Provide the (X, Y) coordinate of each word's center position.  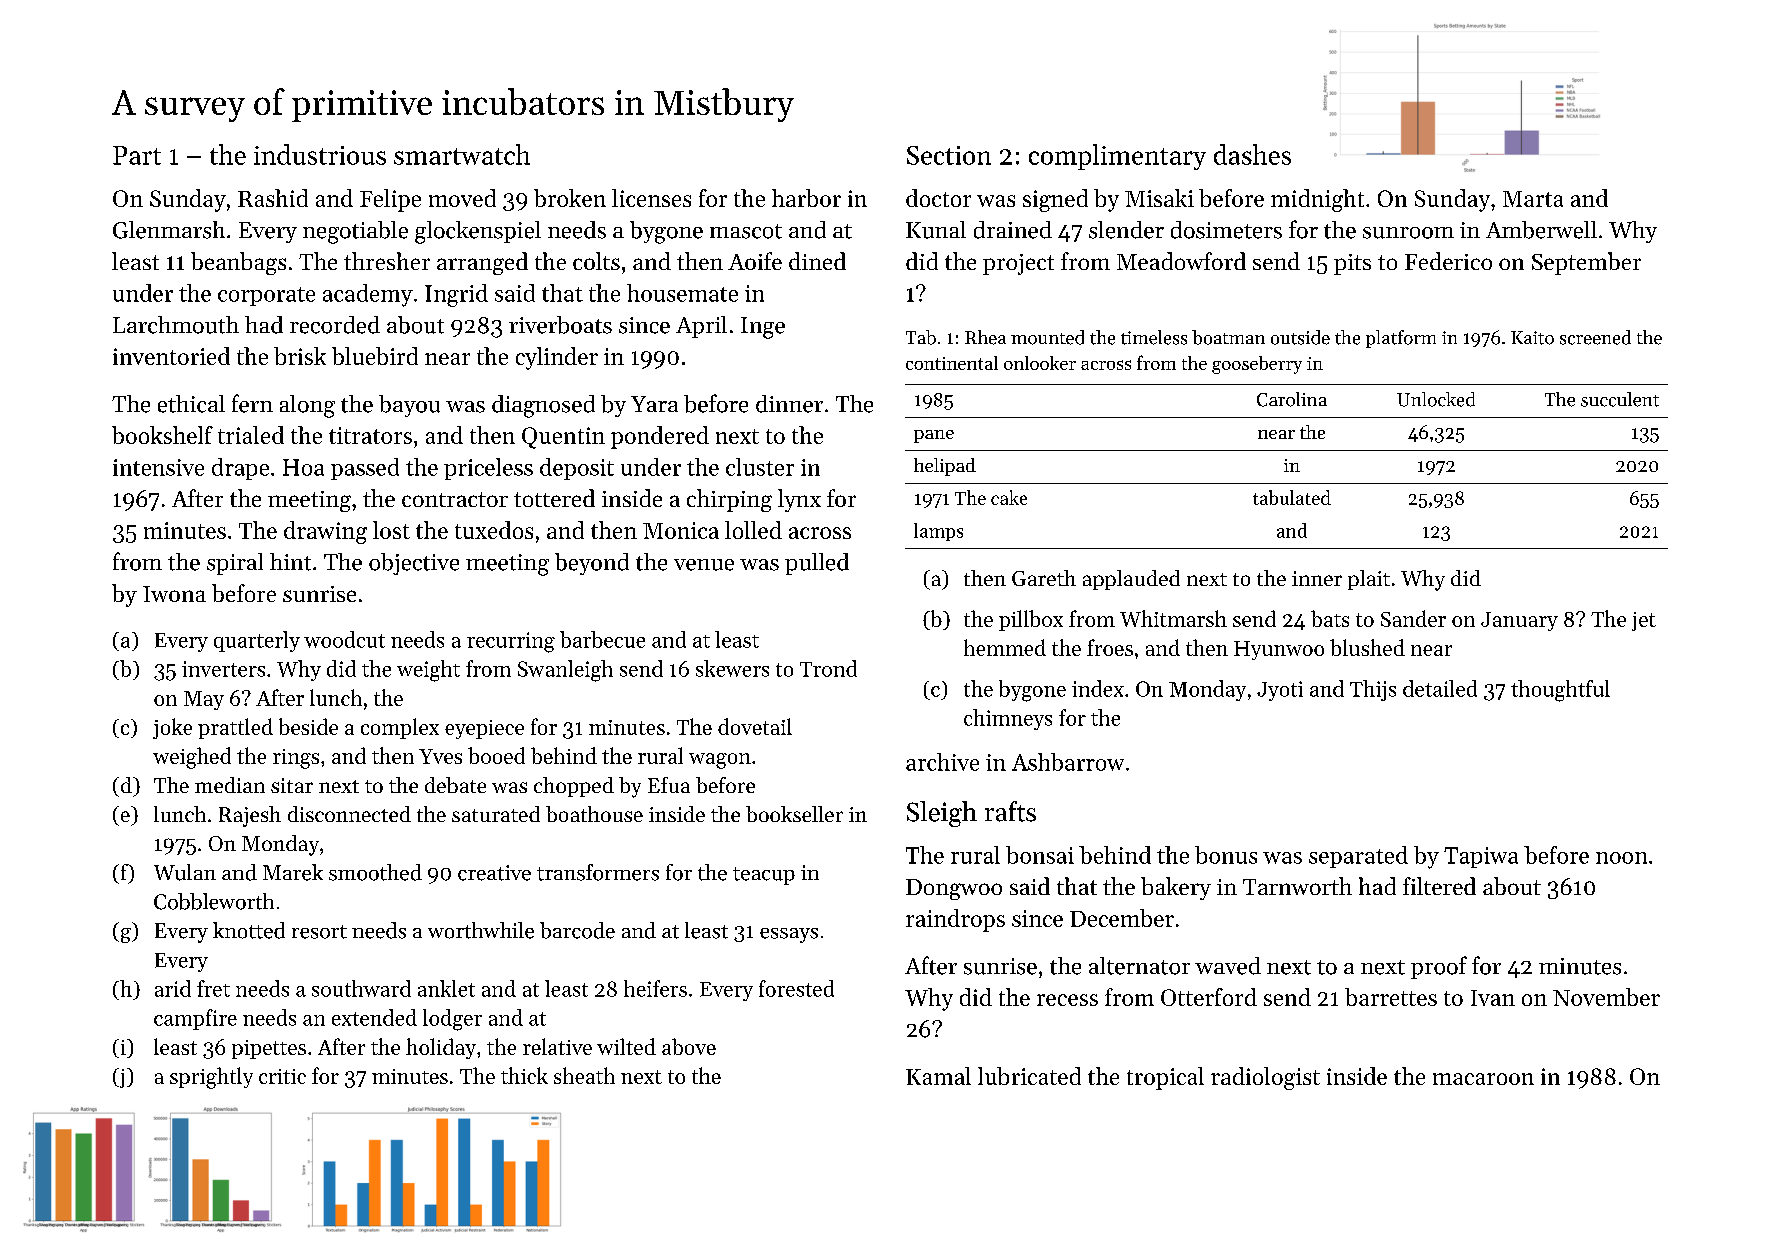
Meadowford (1181, 261)
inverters (223, 669)
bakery (1176, 888)
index (1098, 688)
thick (524, 1075)
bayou (409, 406)
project (1018, 264)
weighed (192, 758)
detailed (1440, 688)
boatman (1228, 337)
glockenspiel (478, 232)
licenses (651, 198)
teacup (764, 876)
